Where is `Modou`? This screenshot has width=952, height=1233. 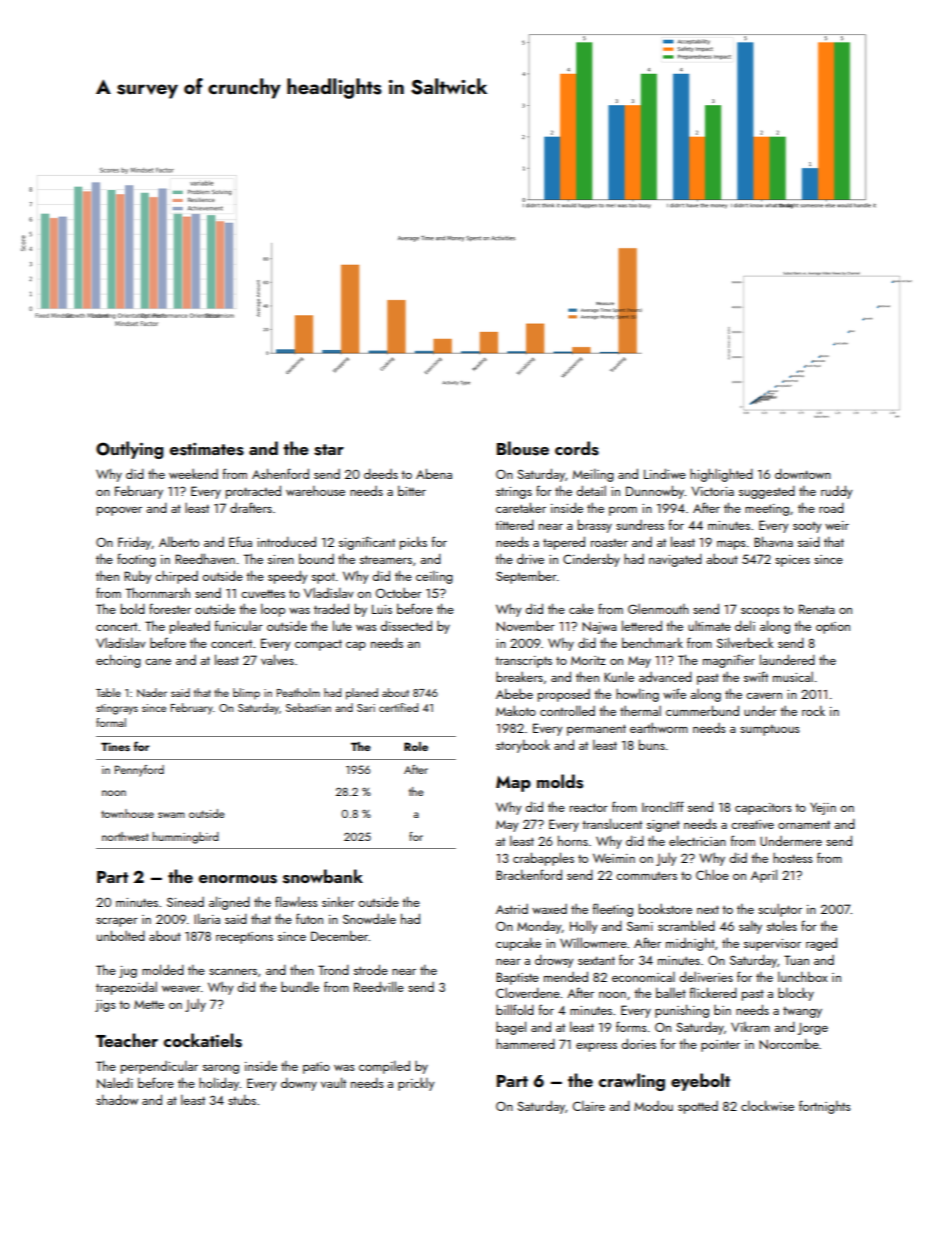 Modou is located at coordinates (653, 1106).
